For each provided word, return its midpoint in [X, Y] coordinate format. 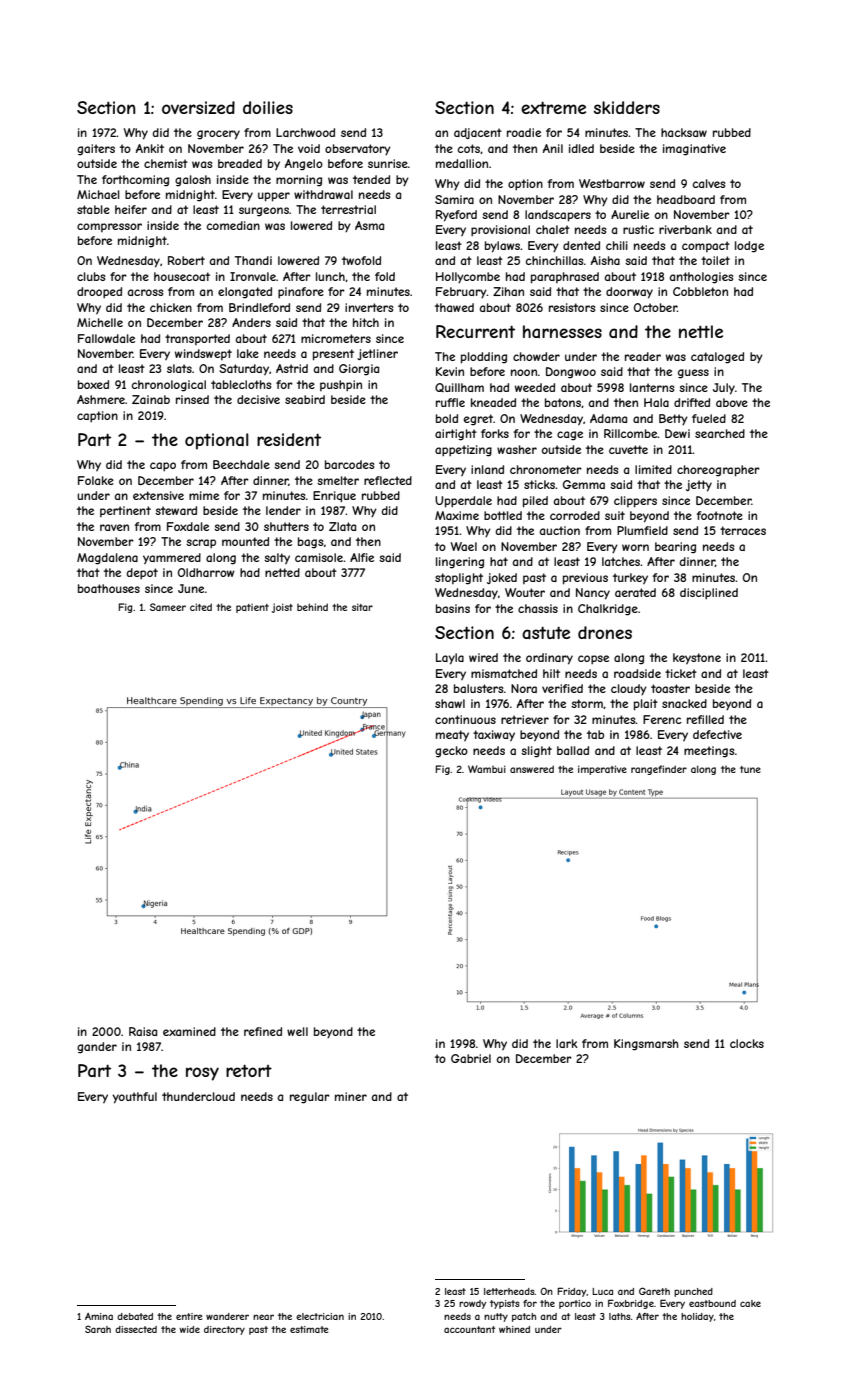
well [297, 1031]
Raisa [143, 1031]
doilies [268, 107]
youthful [134, 1098]
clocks [747, 1043]
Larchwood [305, 132]
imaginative [694, 150]
